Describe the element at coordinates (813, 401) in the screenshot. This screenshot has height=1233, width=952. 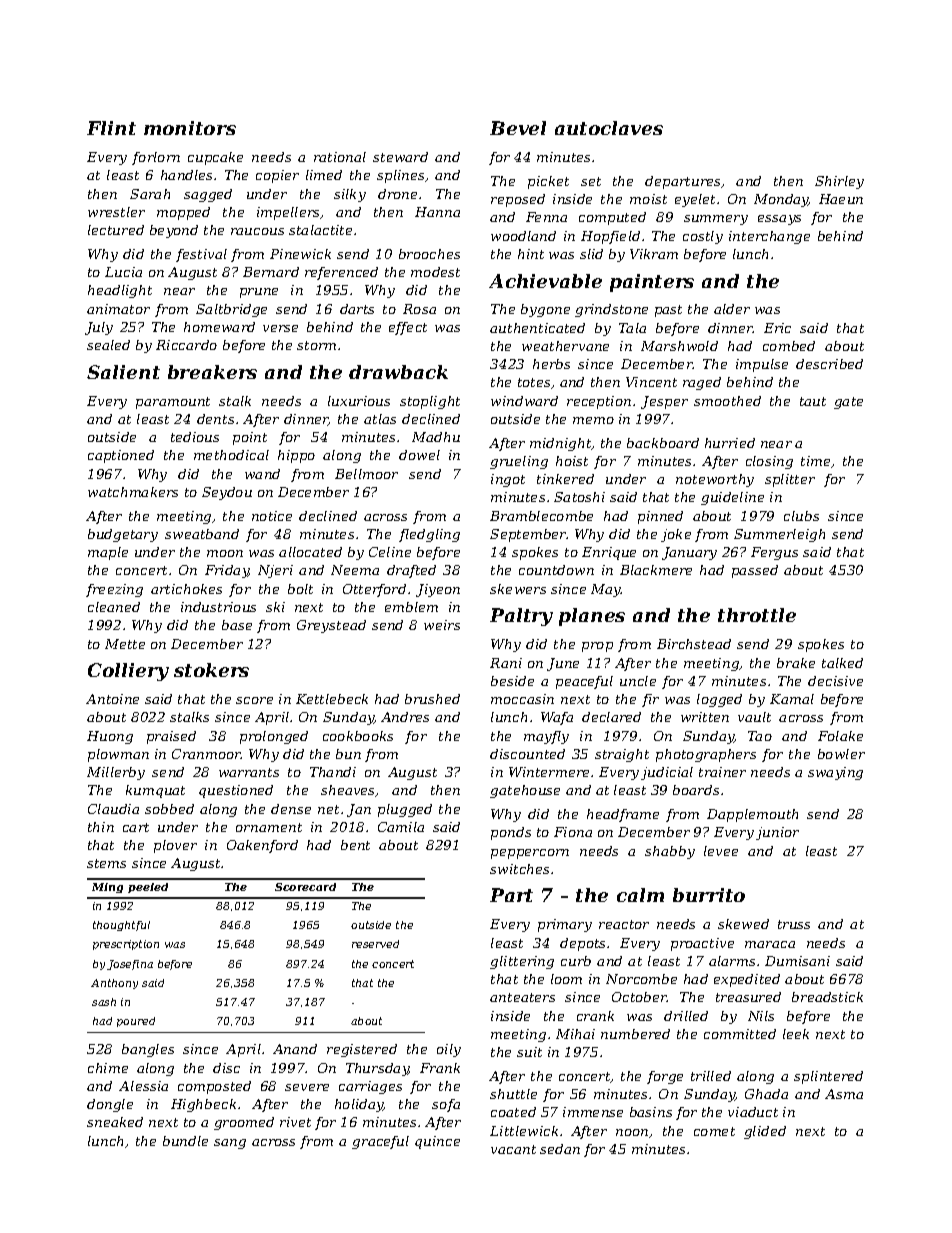
I see `taut` at that location.
